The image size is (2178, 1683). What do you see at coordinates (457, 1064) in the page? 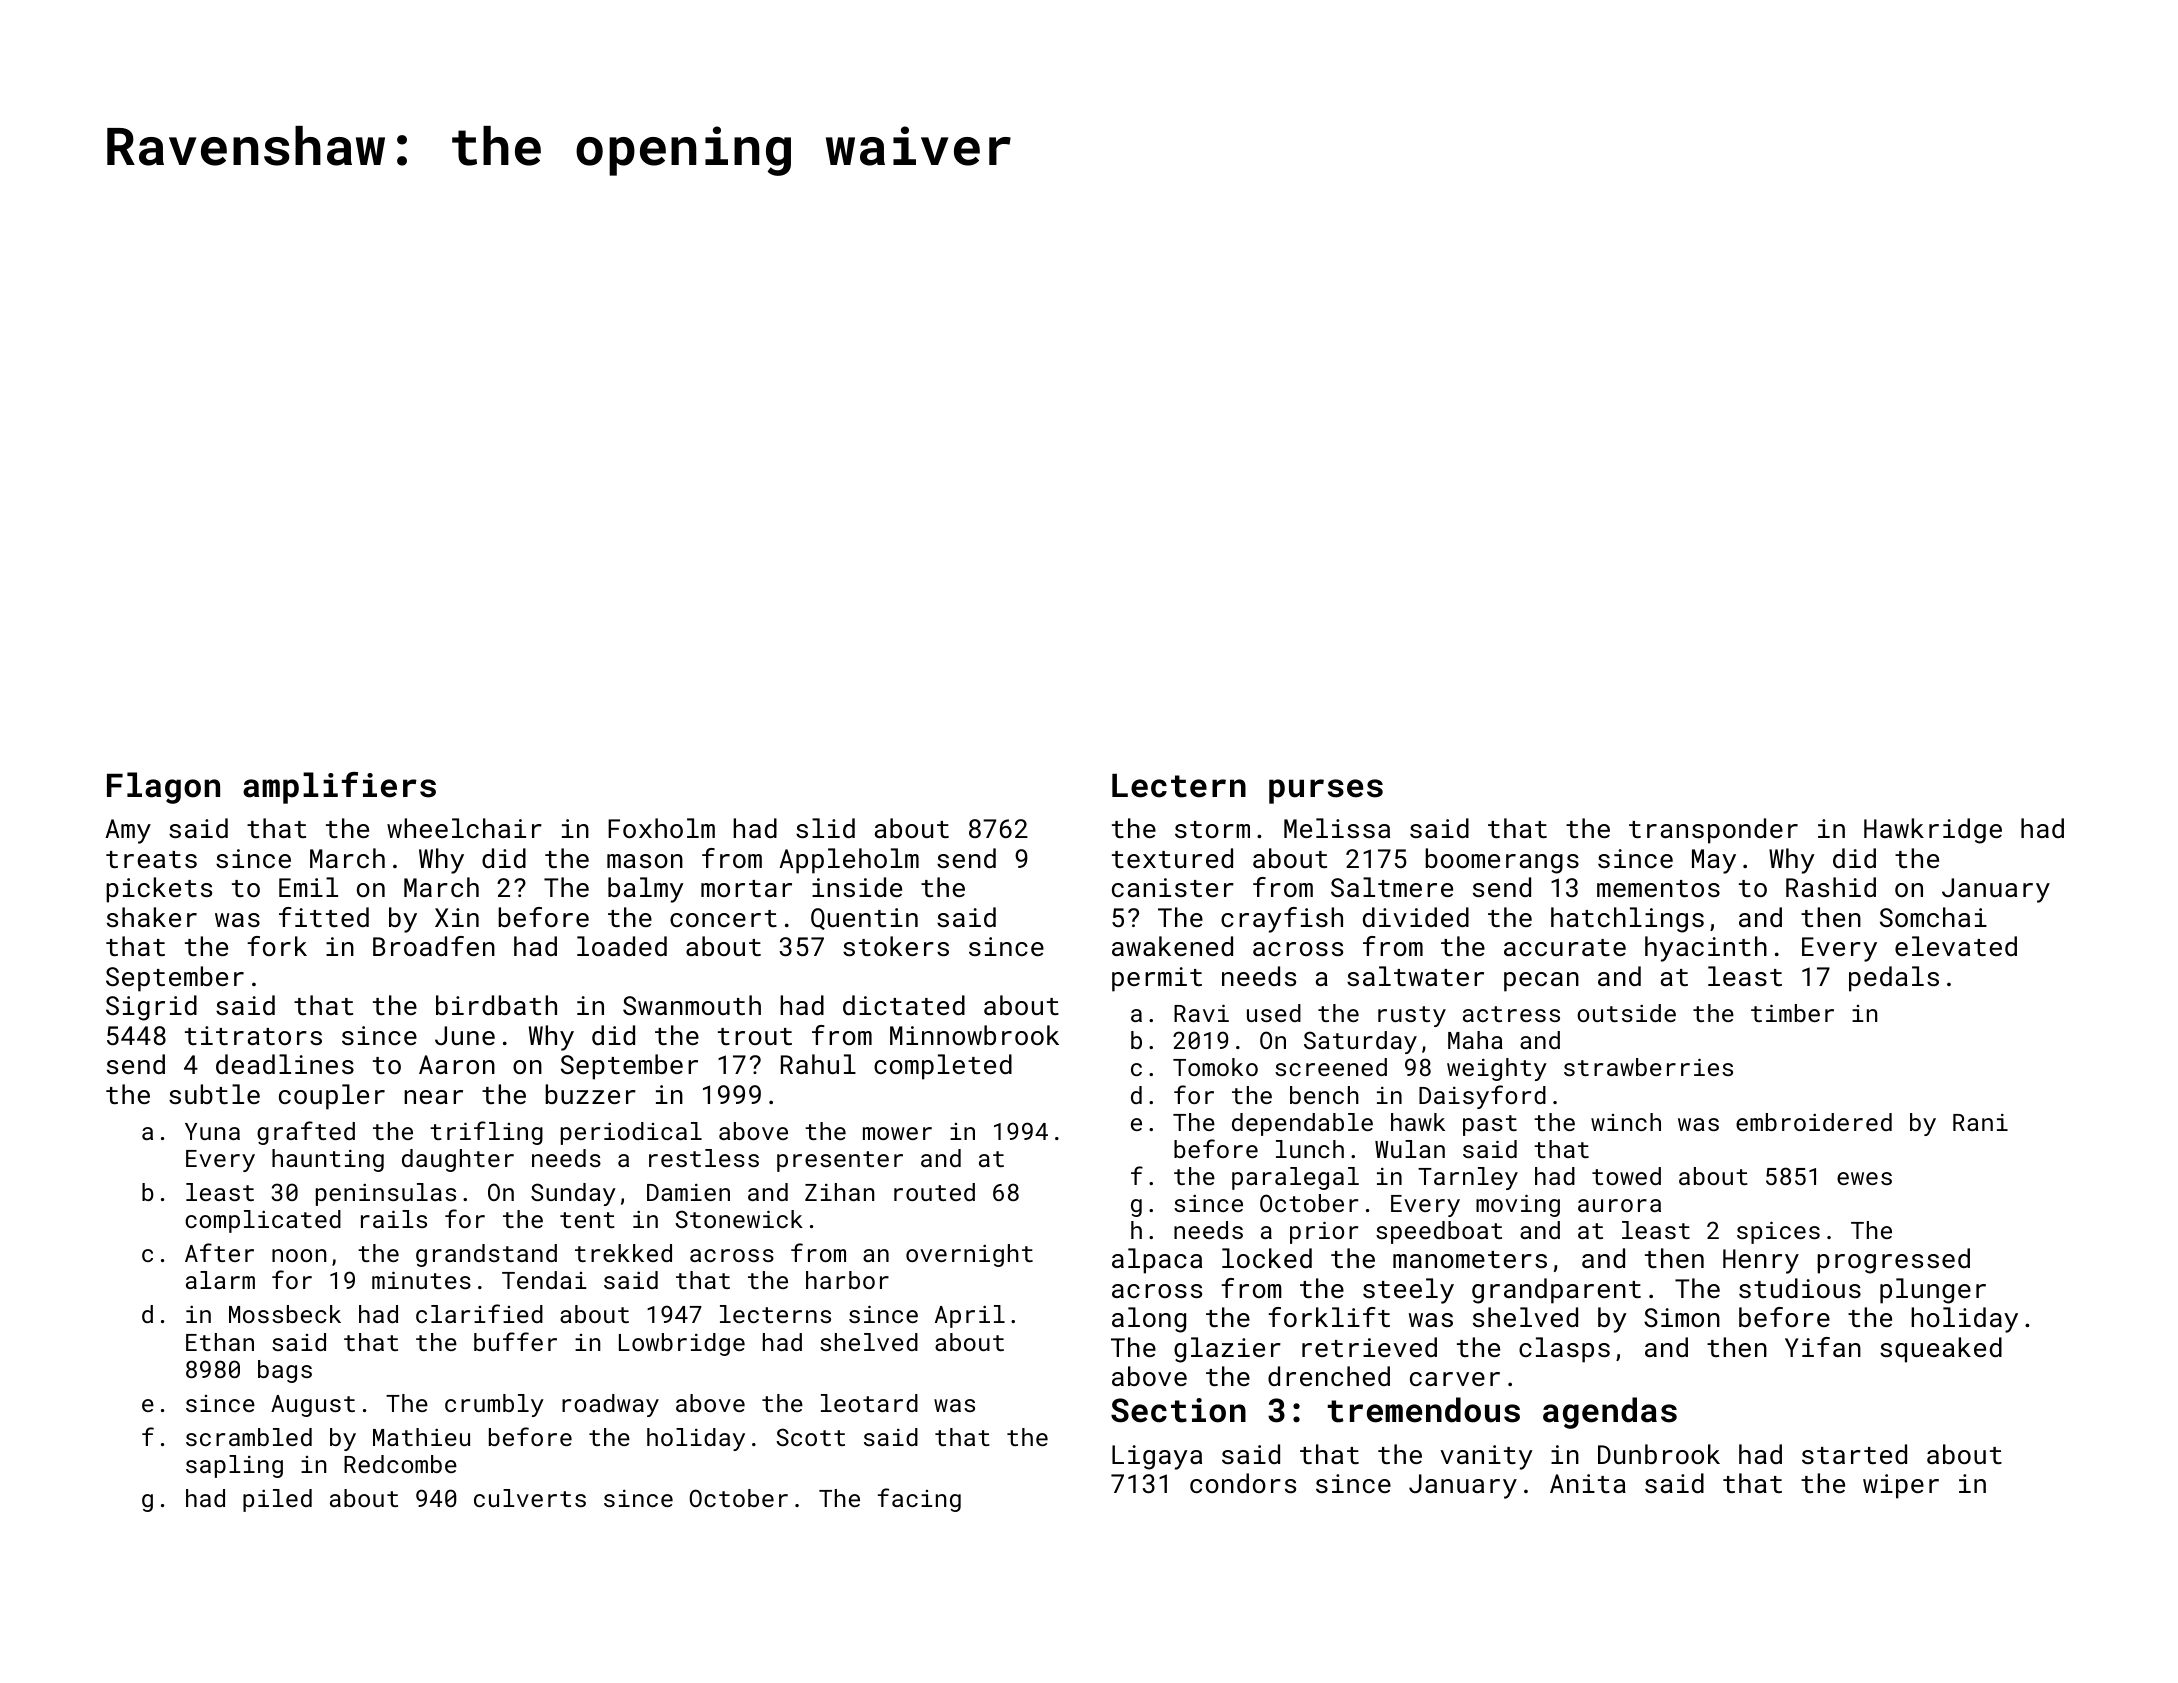
I see `Aaron` at bounding box center [457, 1064].
